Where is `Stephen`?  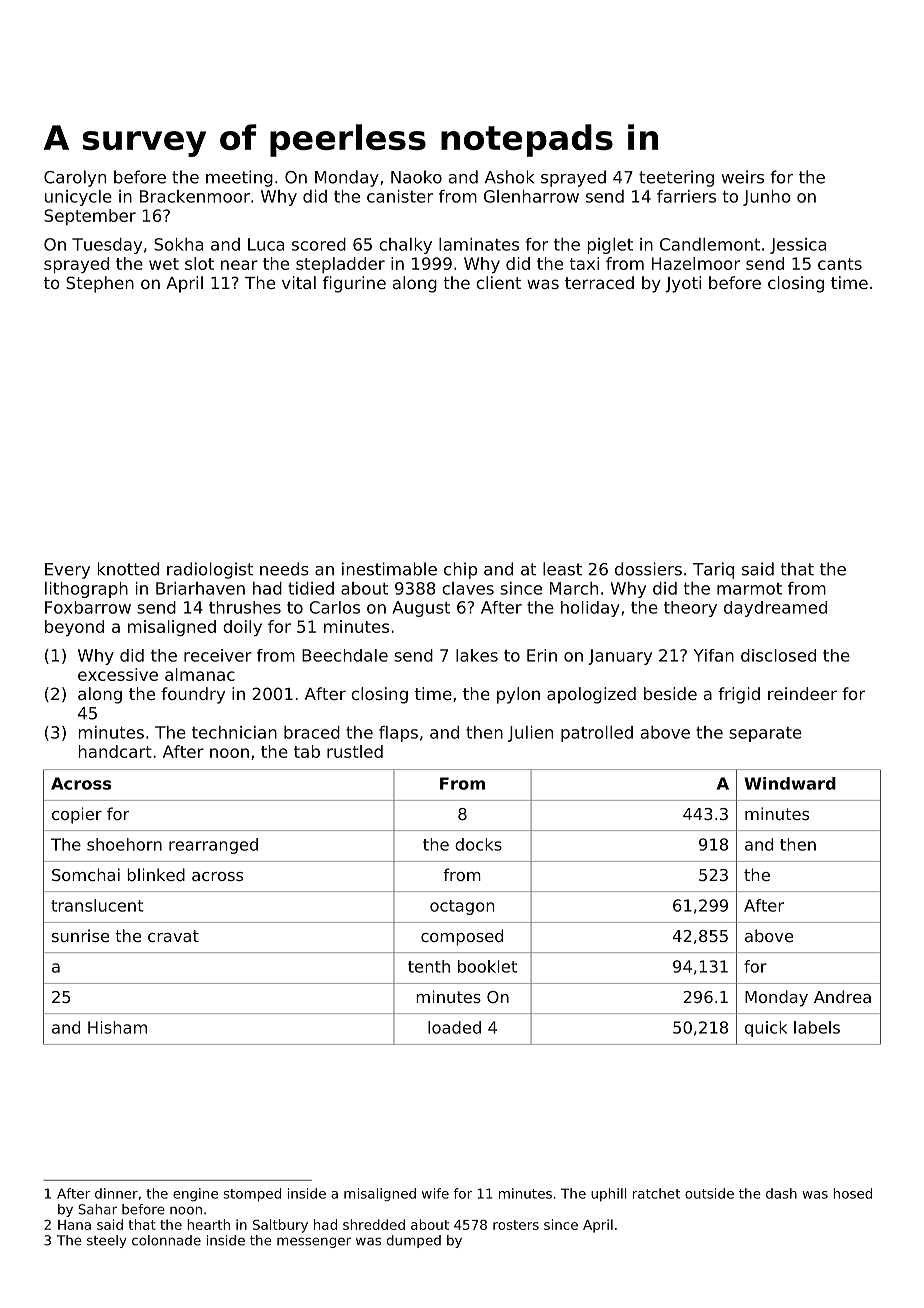 Stephen is located at coordinates (100, 284).
